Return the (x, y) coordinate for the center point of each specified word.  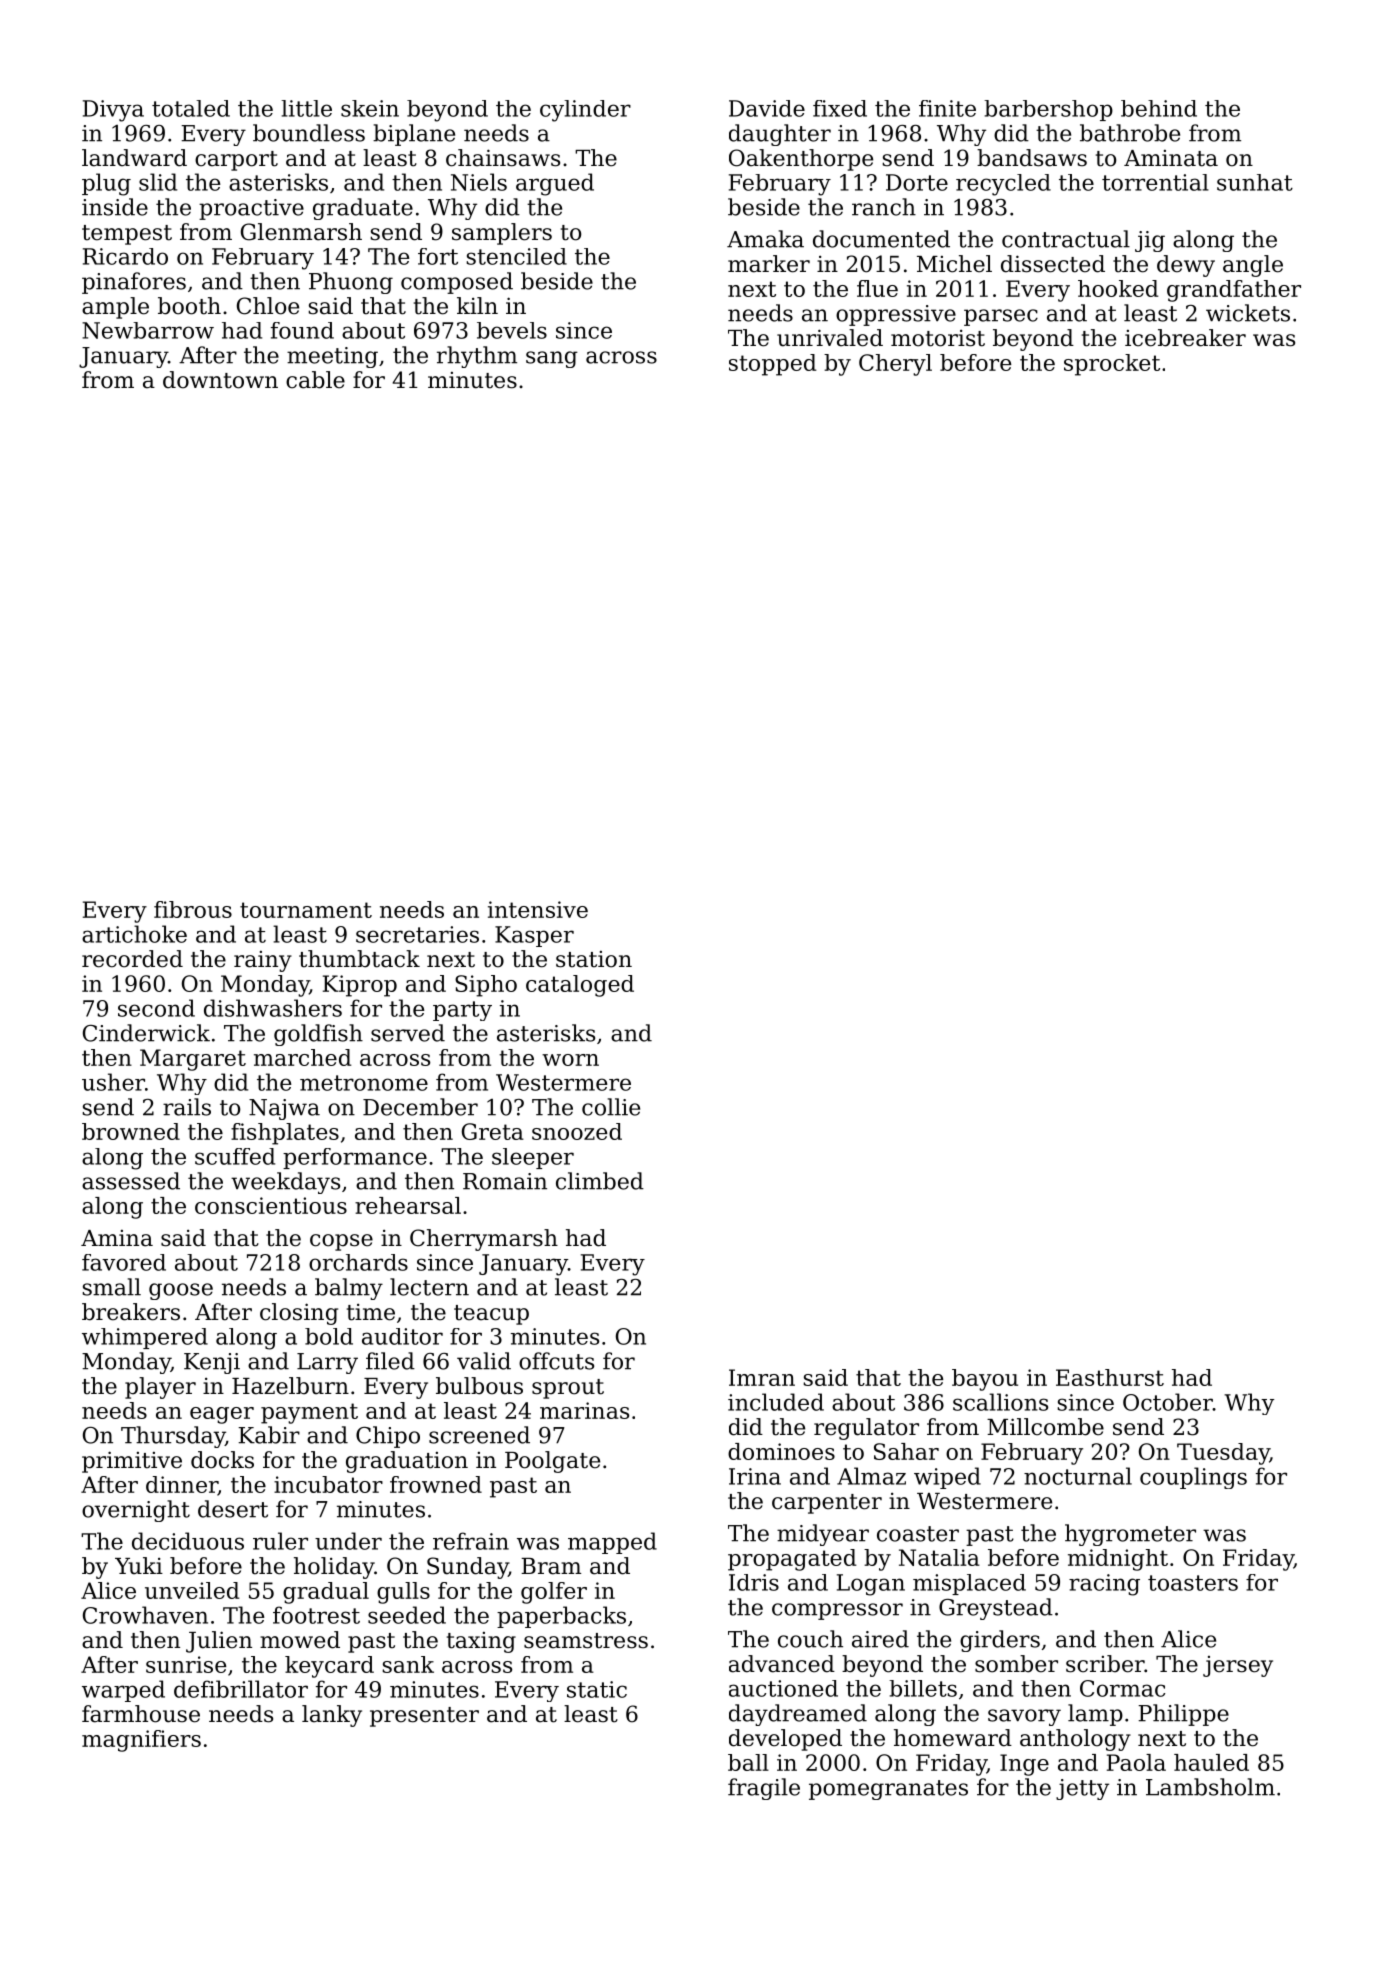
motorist (938, 338)
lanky (332, 1716)
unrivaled (830, 338)
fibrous (193, 909)
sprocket (1112, 365)
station (594, 959)
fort (438, 256)
